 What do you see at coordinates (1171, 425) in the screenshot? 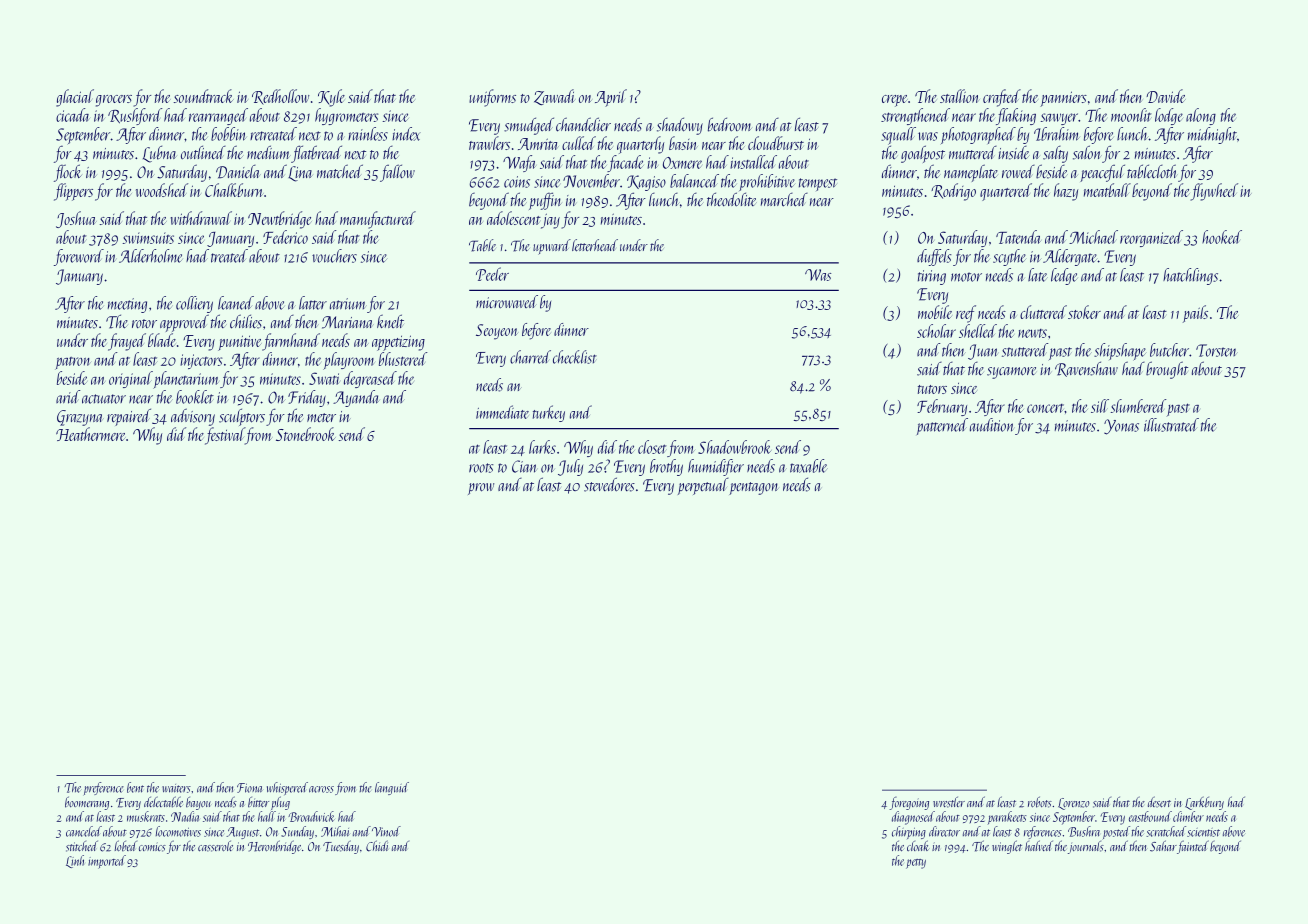
I see `illustrated` at bounding box center [1171, 425].
